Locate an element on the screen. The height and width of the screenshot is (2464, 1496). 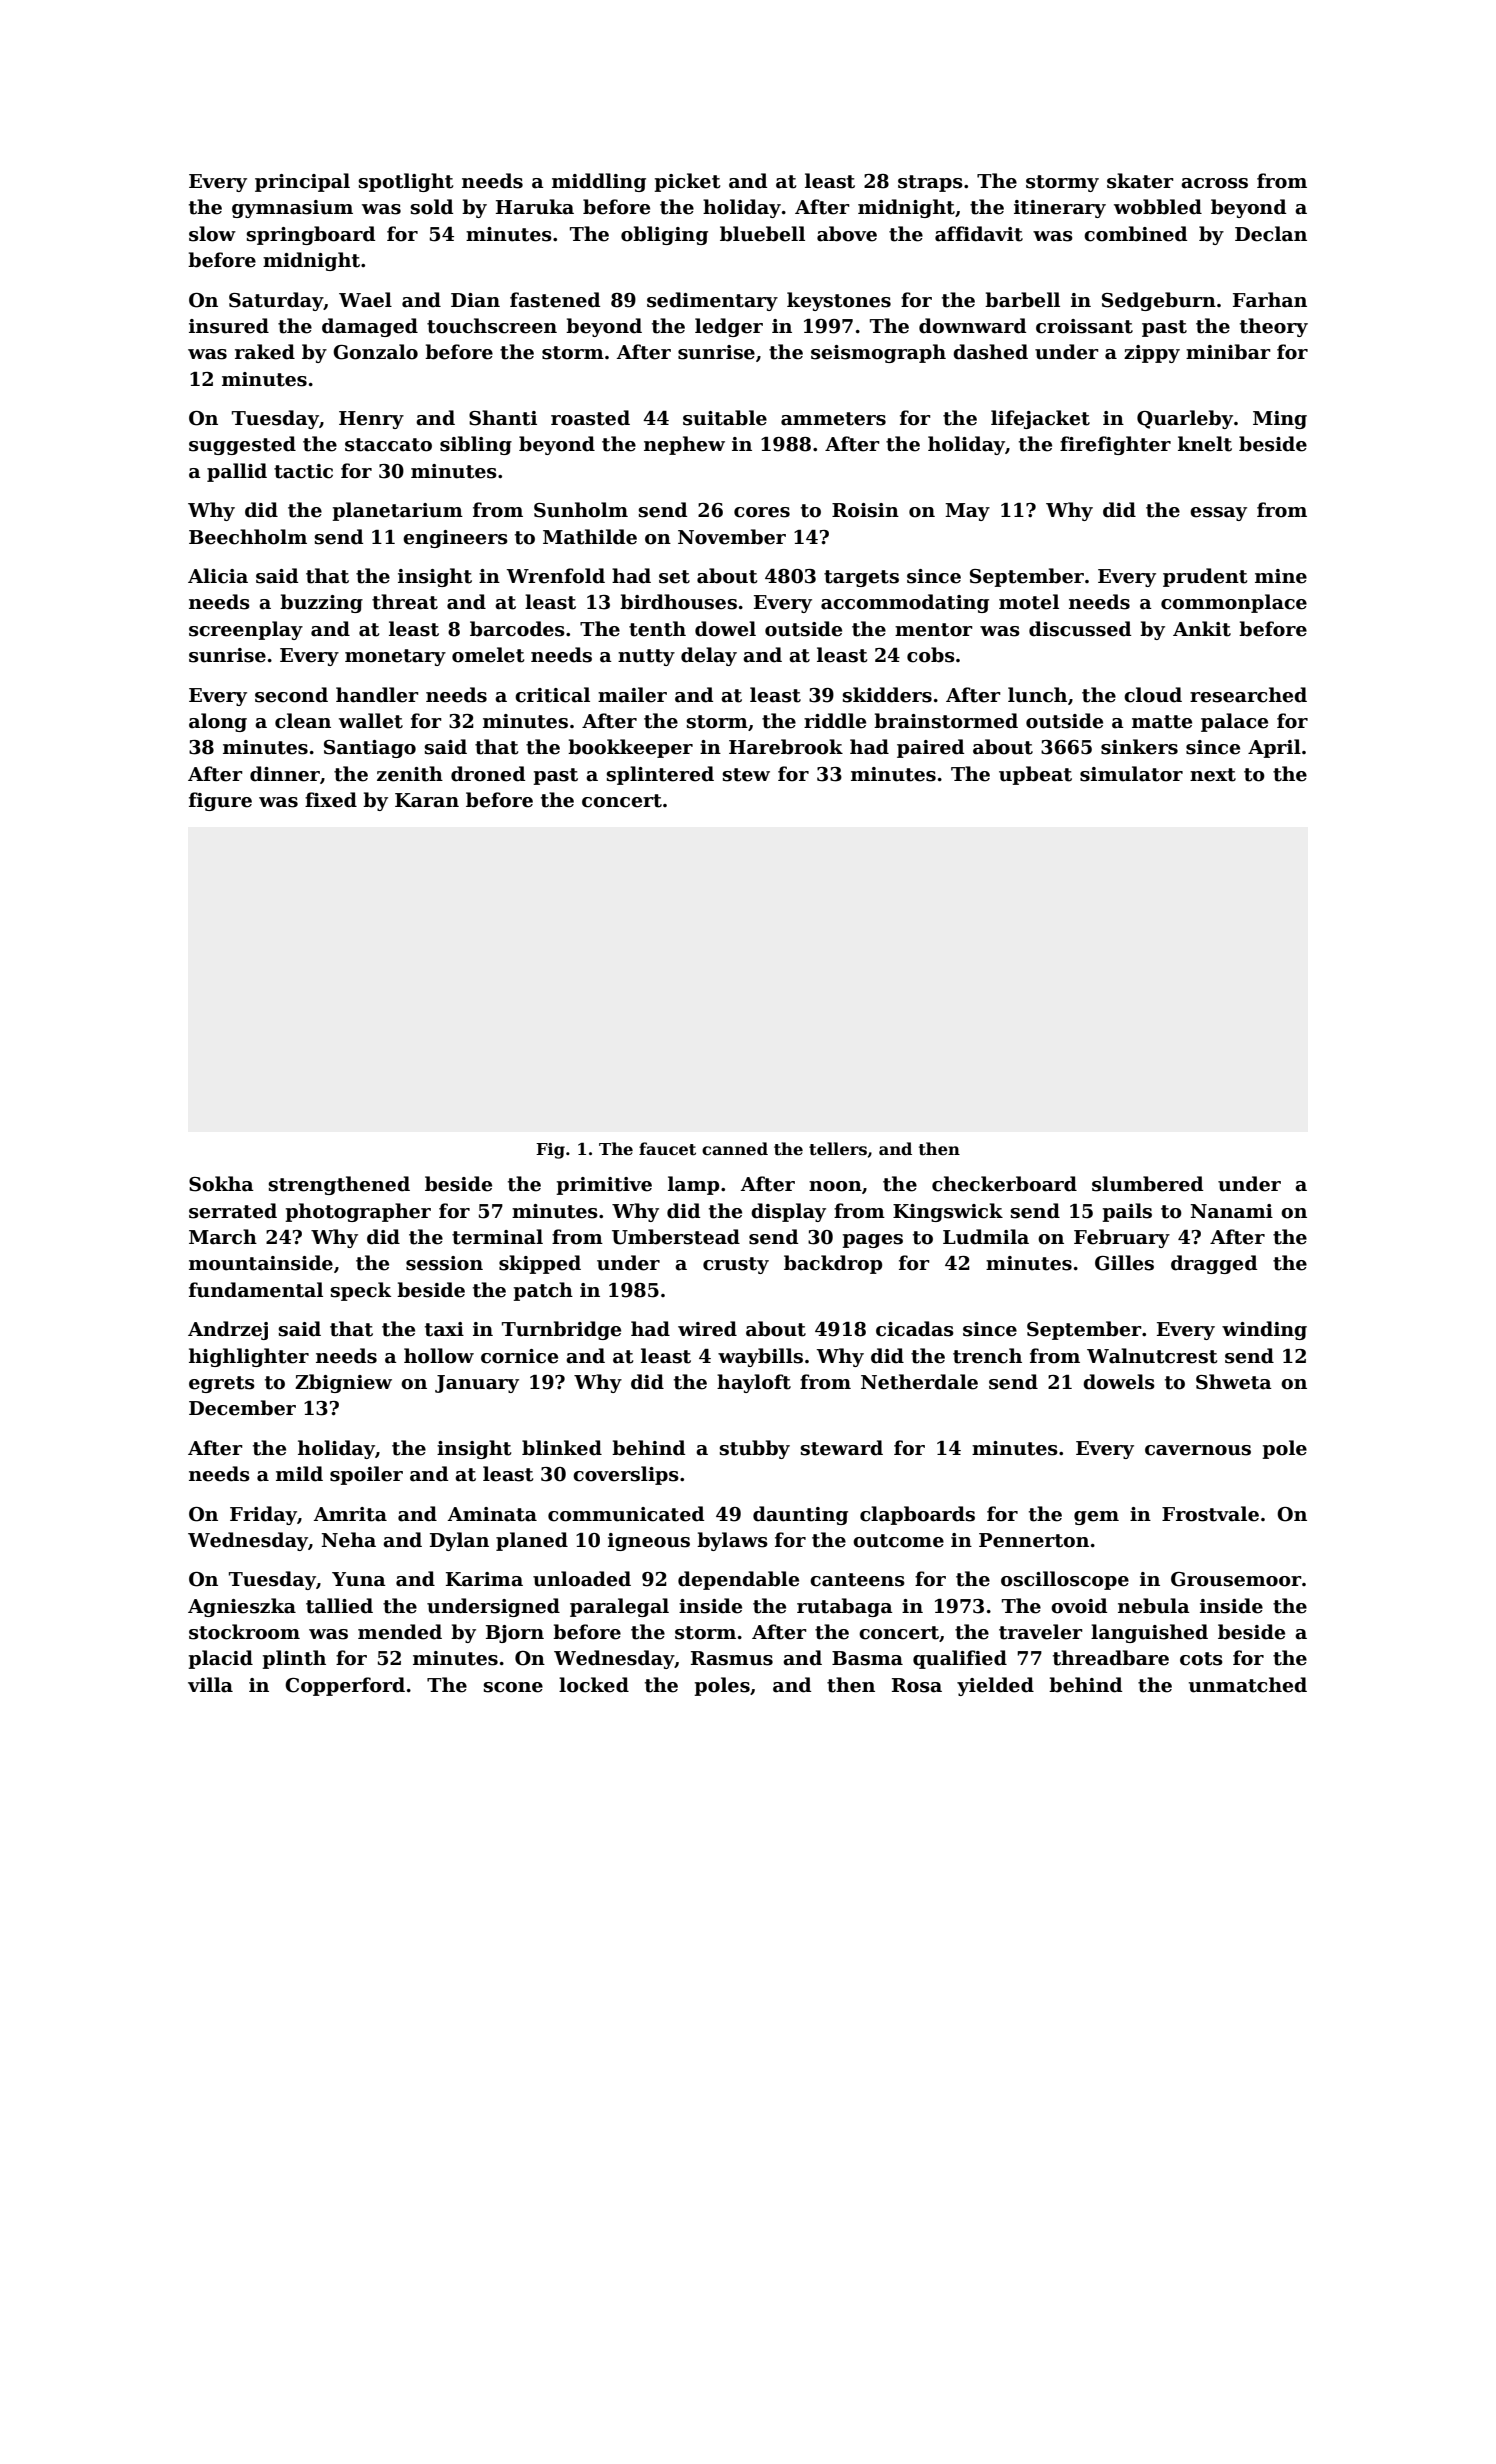
tellers is located at coordinates (838, 1149).
